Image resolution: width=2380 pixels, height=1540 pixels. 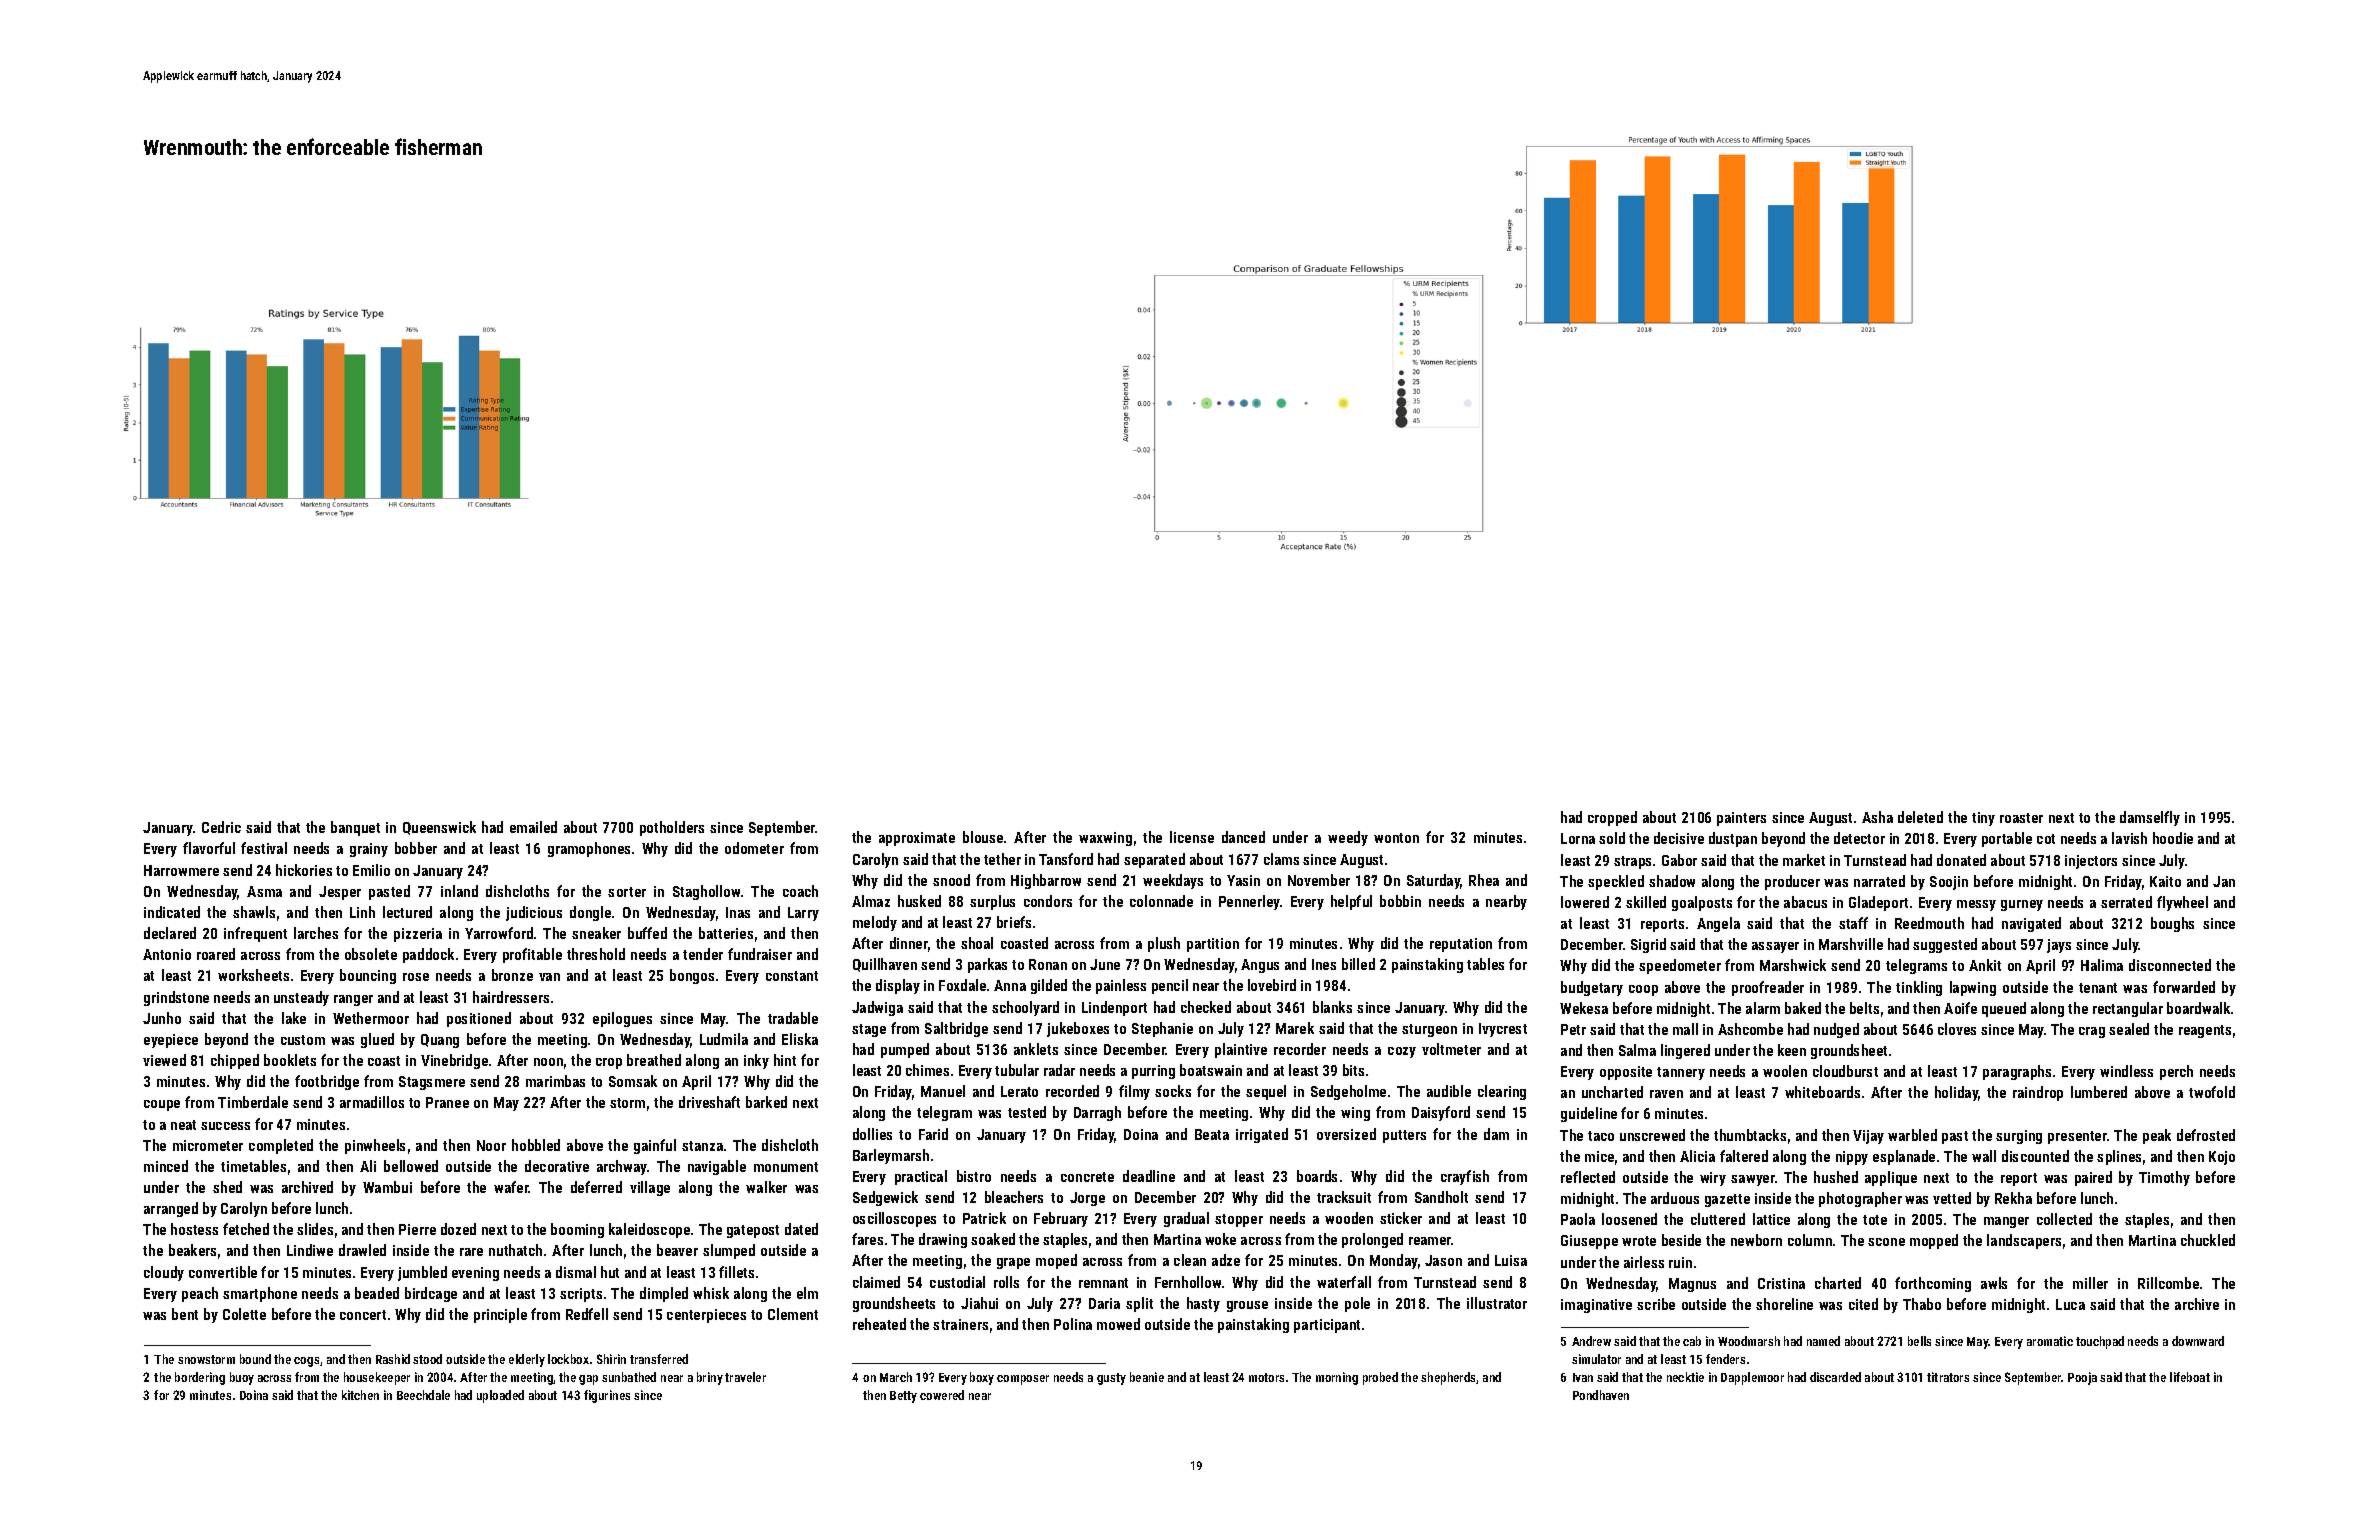 What do you see at coordinates (1443, 1260) in the screenshot?
I see `Jason` at bounding box center [1443, 1260].
